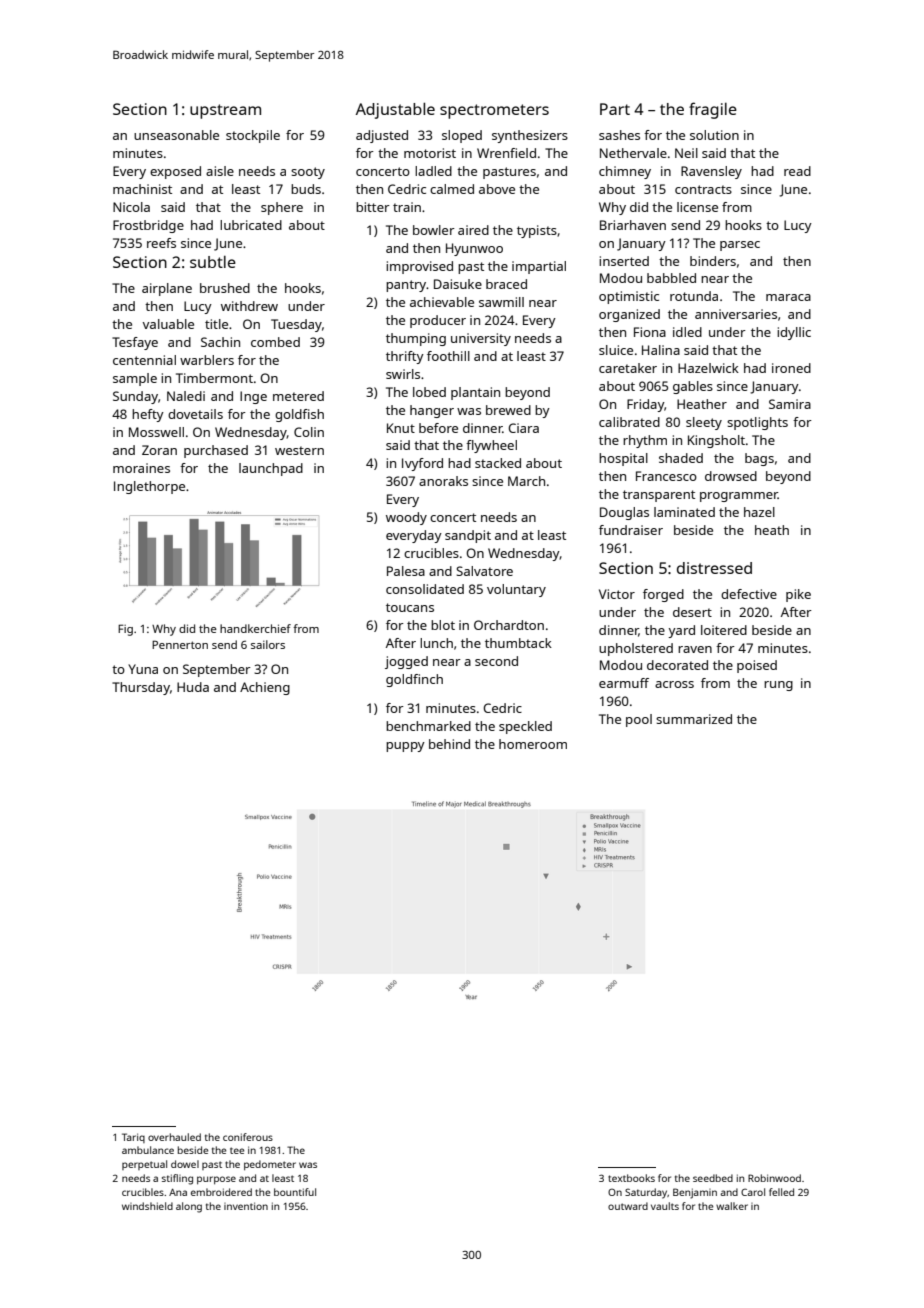  Describe the element at coordinates (794, 333) in the image. I see `idyllic` at that location.
